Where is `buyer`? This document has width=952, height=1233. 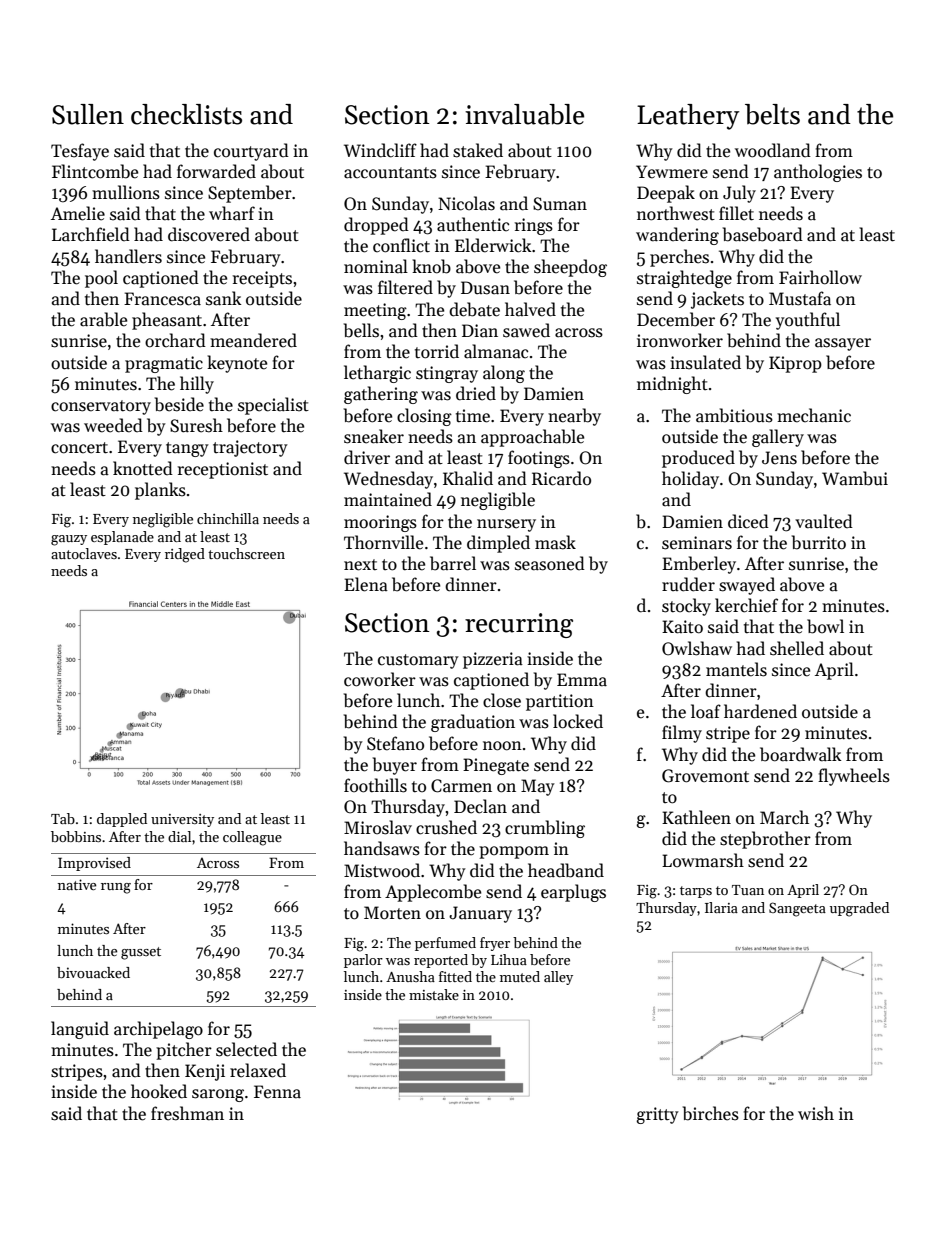 buyer is located at coordinates (395, 766).
